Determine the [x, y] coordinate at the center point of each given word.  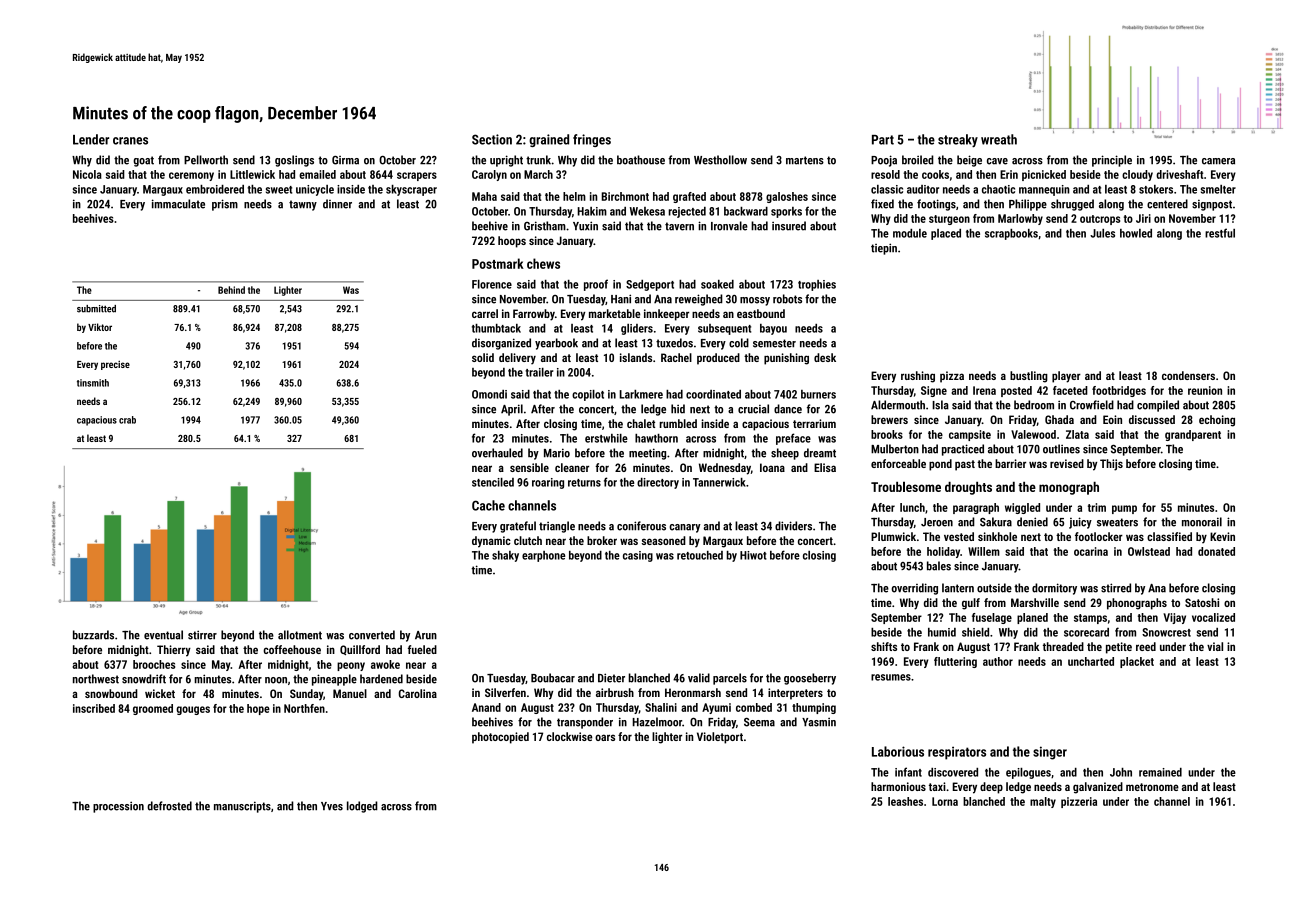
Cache [488, 505]
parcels [730, 679]
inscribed [94, 708]
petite [1119, 648]
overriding [914, 589]
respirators [957, 753]
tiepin [884, 249]
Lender [91, 139]
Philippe [1028, 205]
